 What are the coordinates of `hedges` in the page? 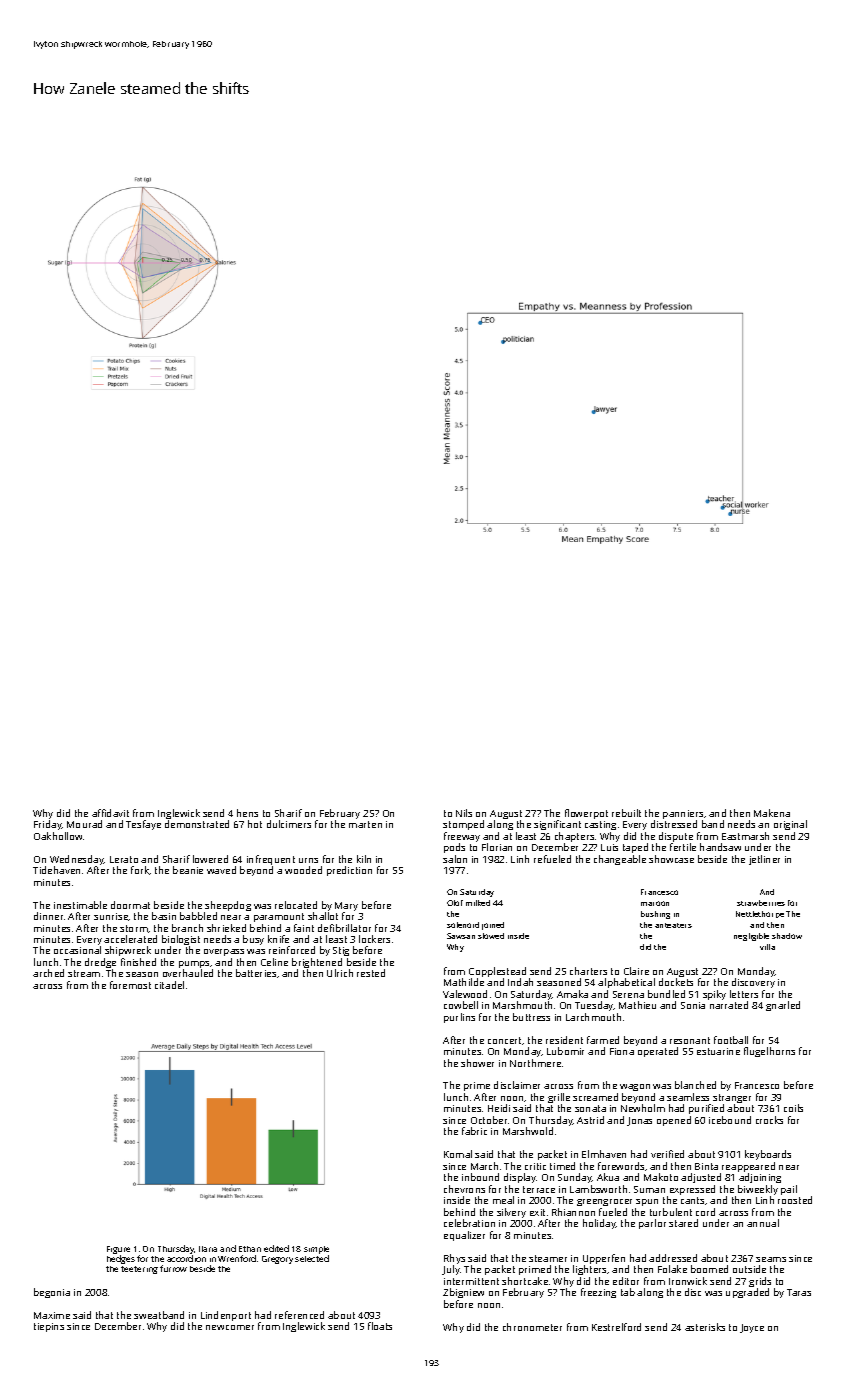 It's located at (121, 1259).
